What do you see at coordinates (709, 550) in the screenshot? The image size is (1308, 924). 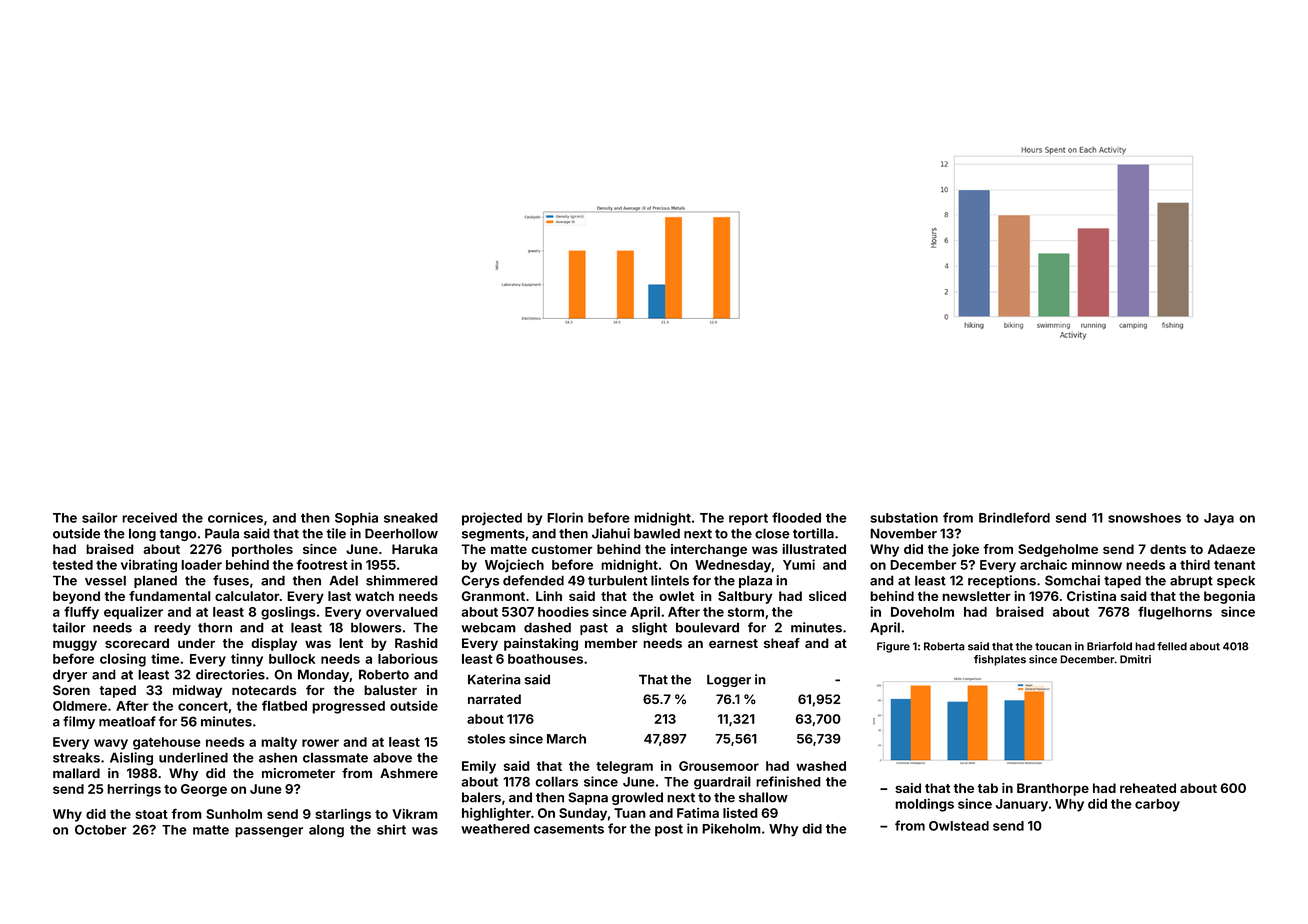 I see `interchange` at bounding box center [709, 550].
